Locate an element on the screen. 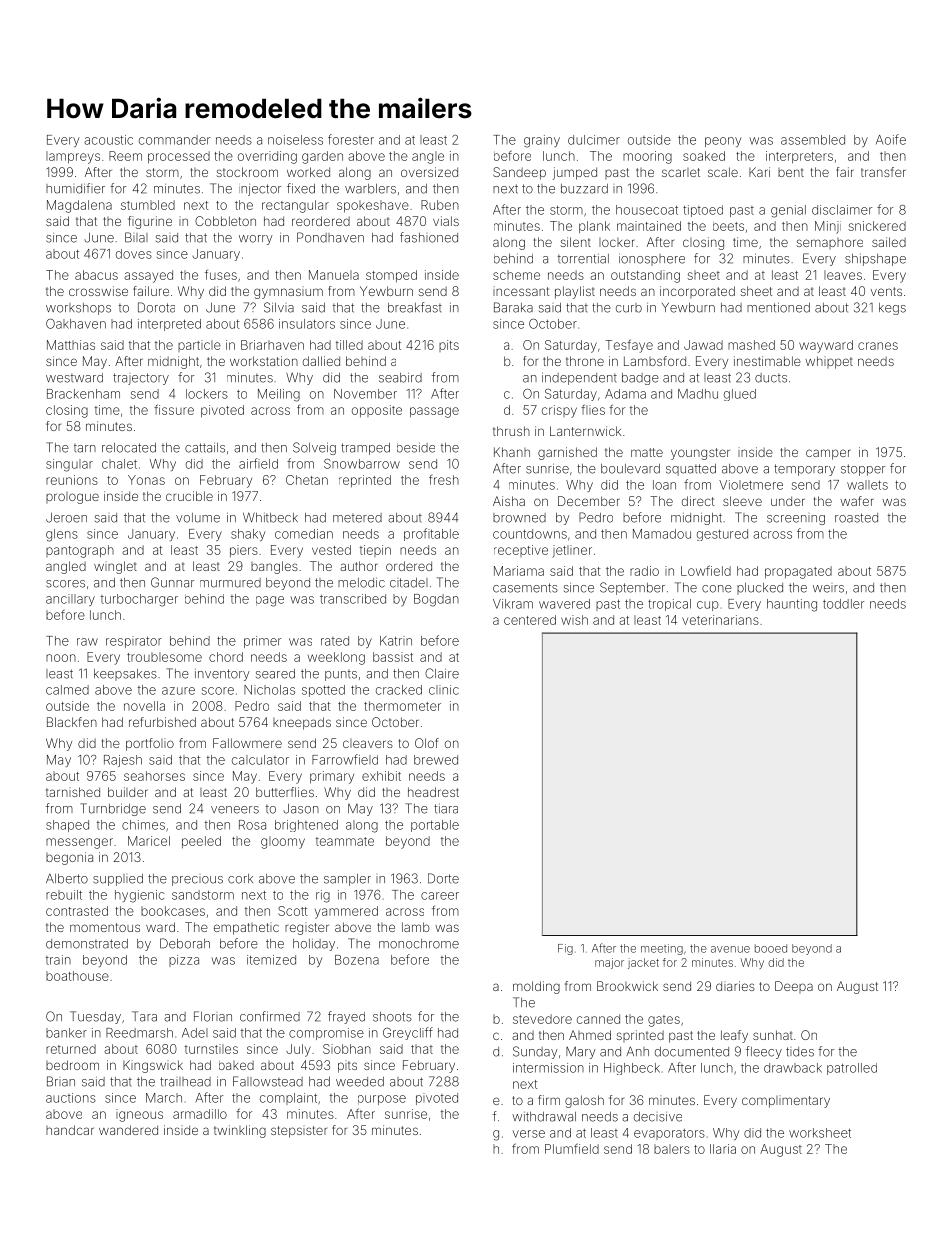 This screenshot has width=952, height=1233. Matthias is located at coordinates (71, 345).
